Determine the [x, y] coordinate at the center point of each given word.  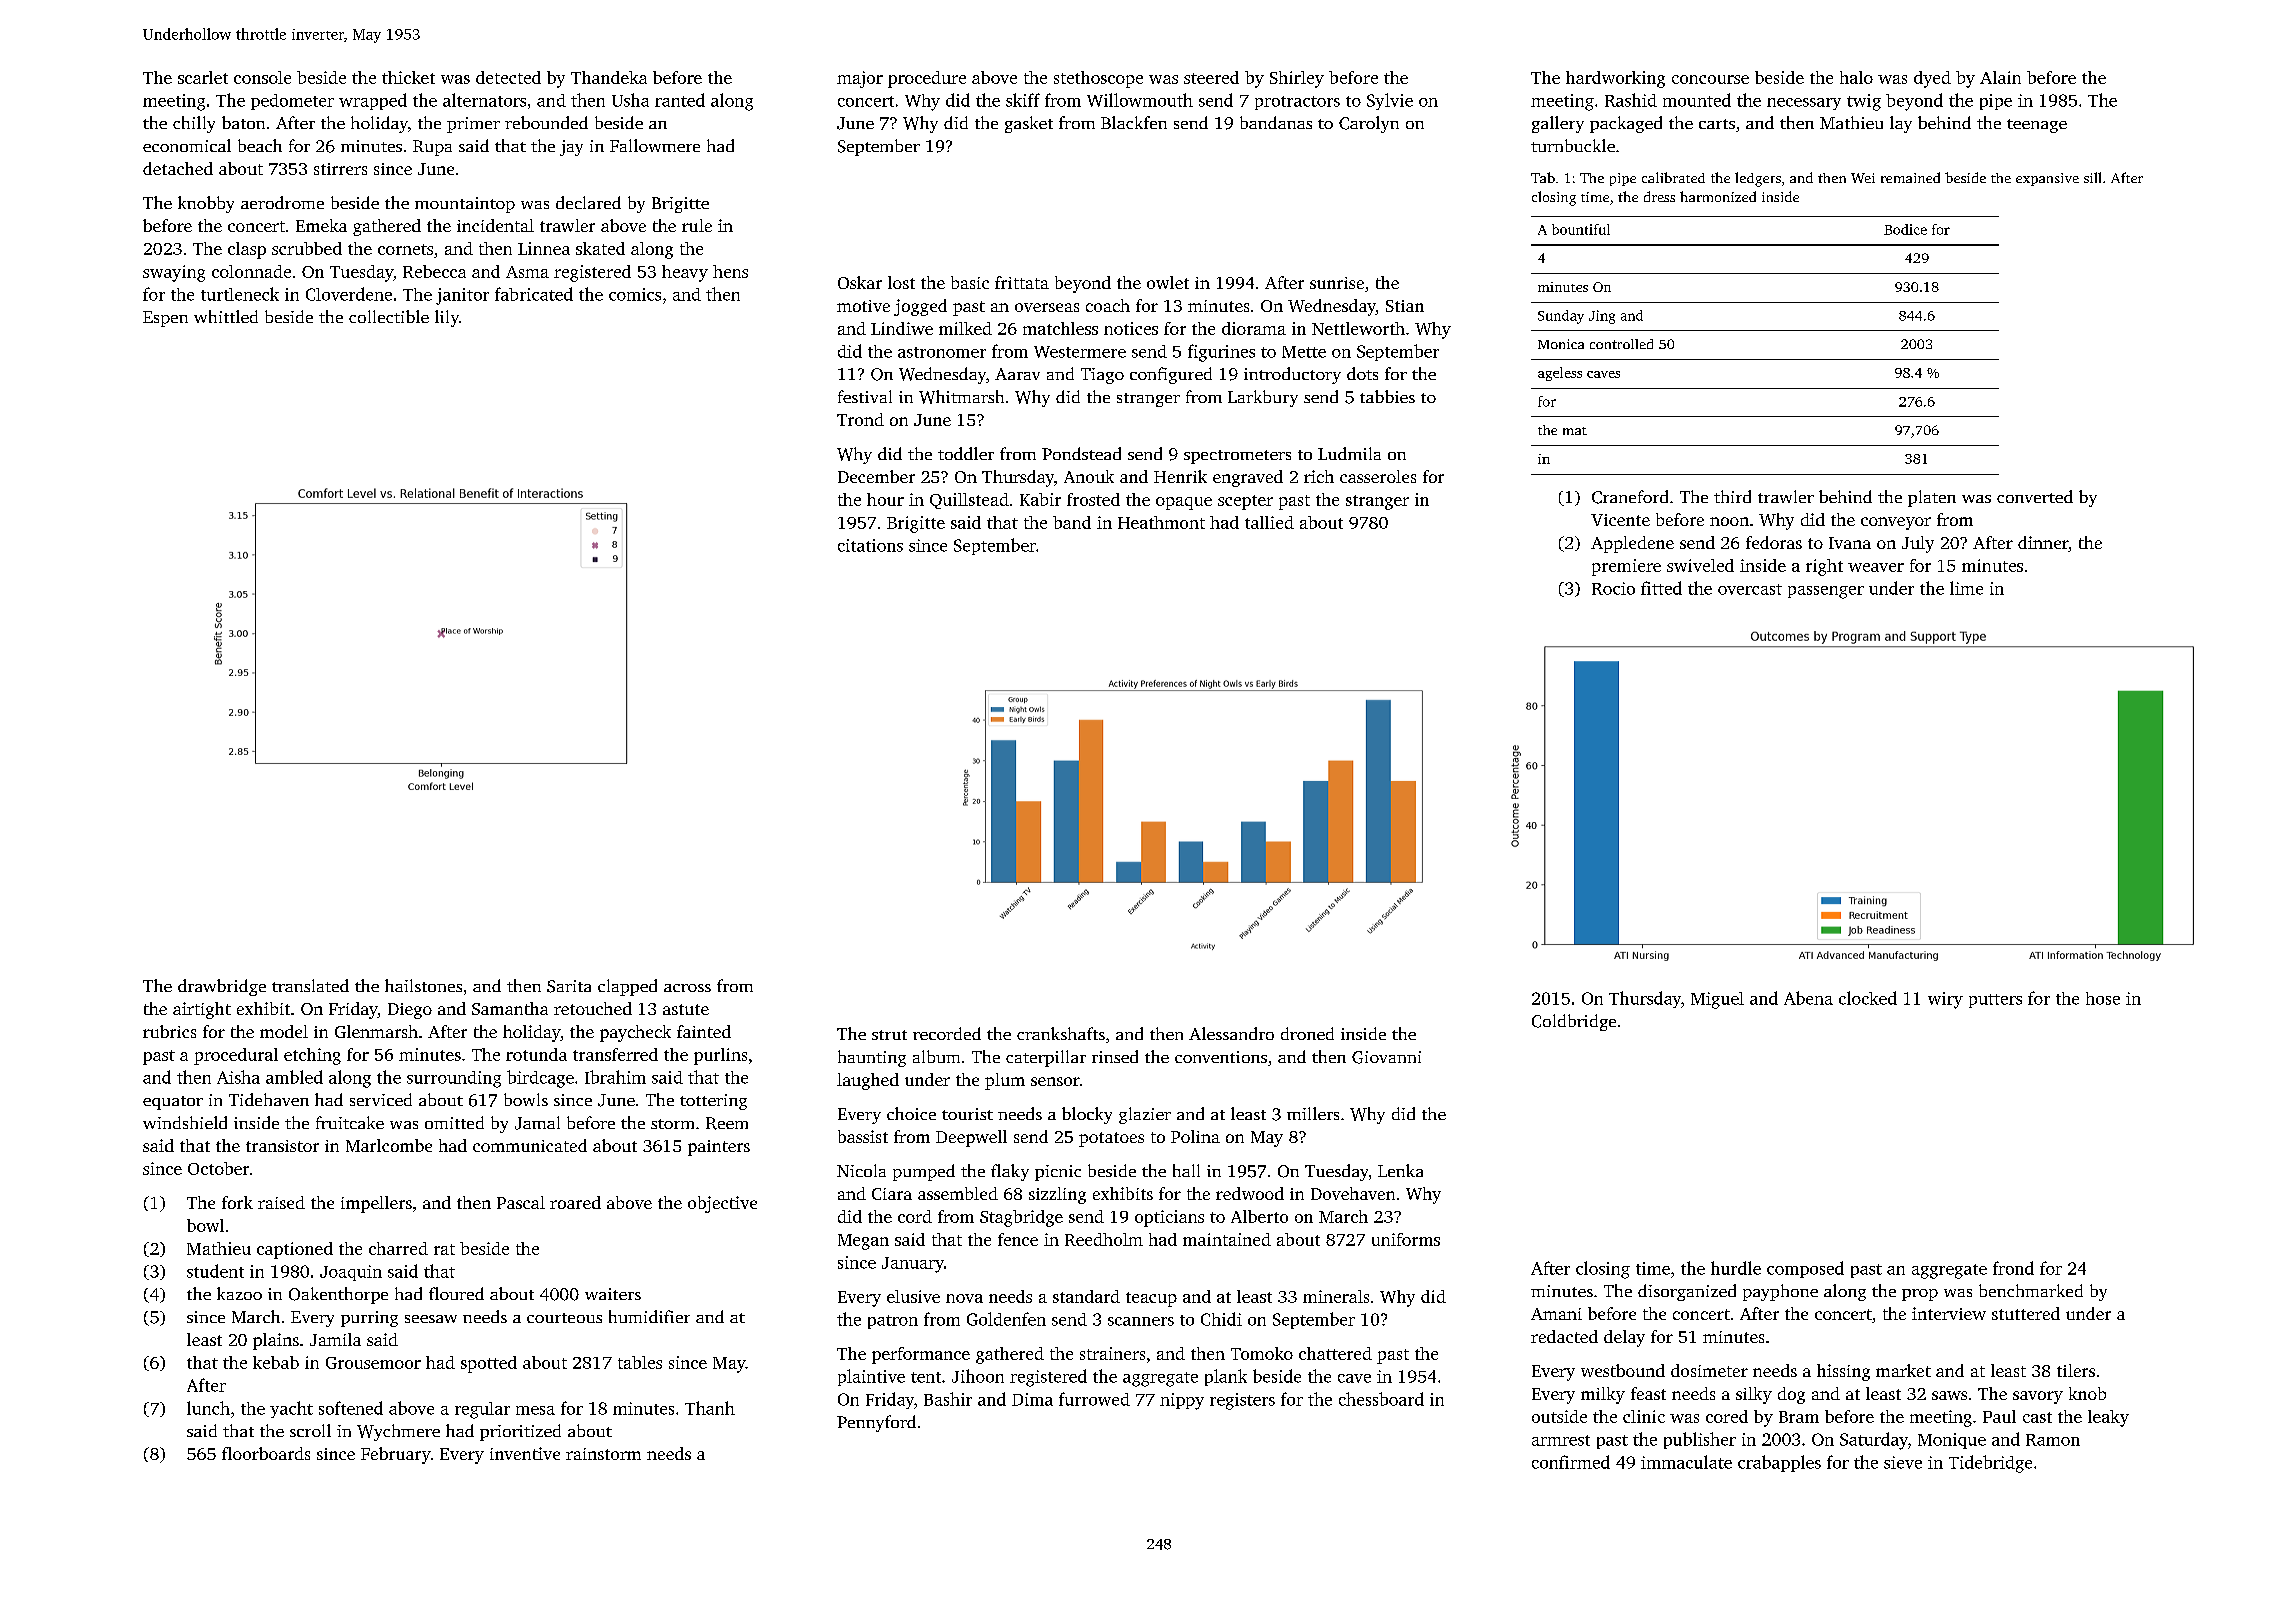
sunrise [1337, 283]
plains [276, 1341]
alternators [484, 100]
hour [885, 499]
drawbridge [222, 987]
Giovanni [1386, 1057]
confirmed [1571, 1462]
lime [1966, 588]
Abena [1808, 998]
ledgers [1758, 179]
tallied [1269, 522]
